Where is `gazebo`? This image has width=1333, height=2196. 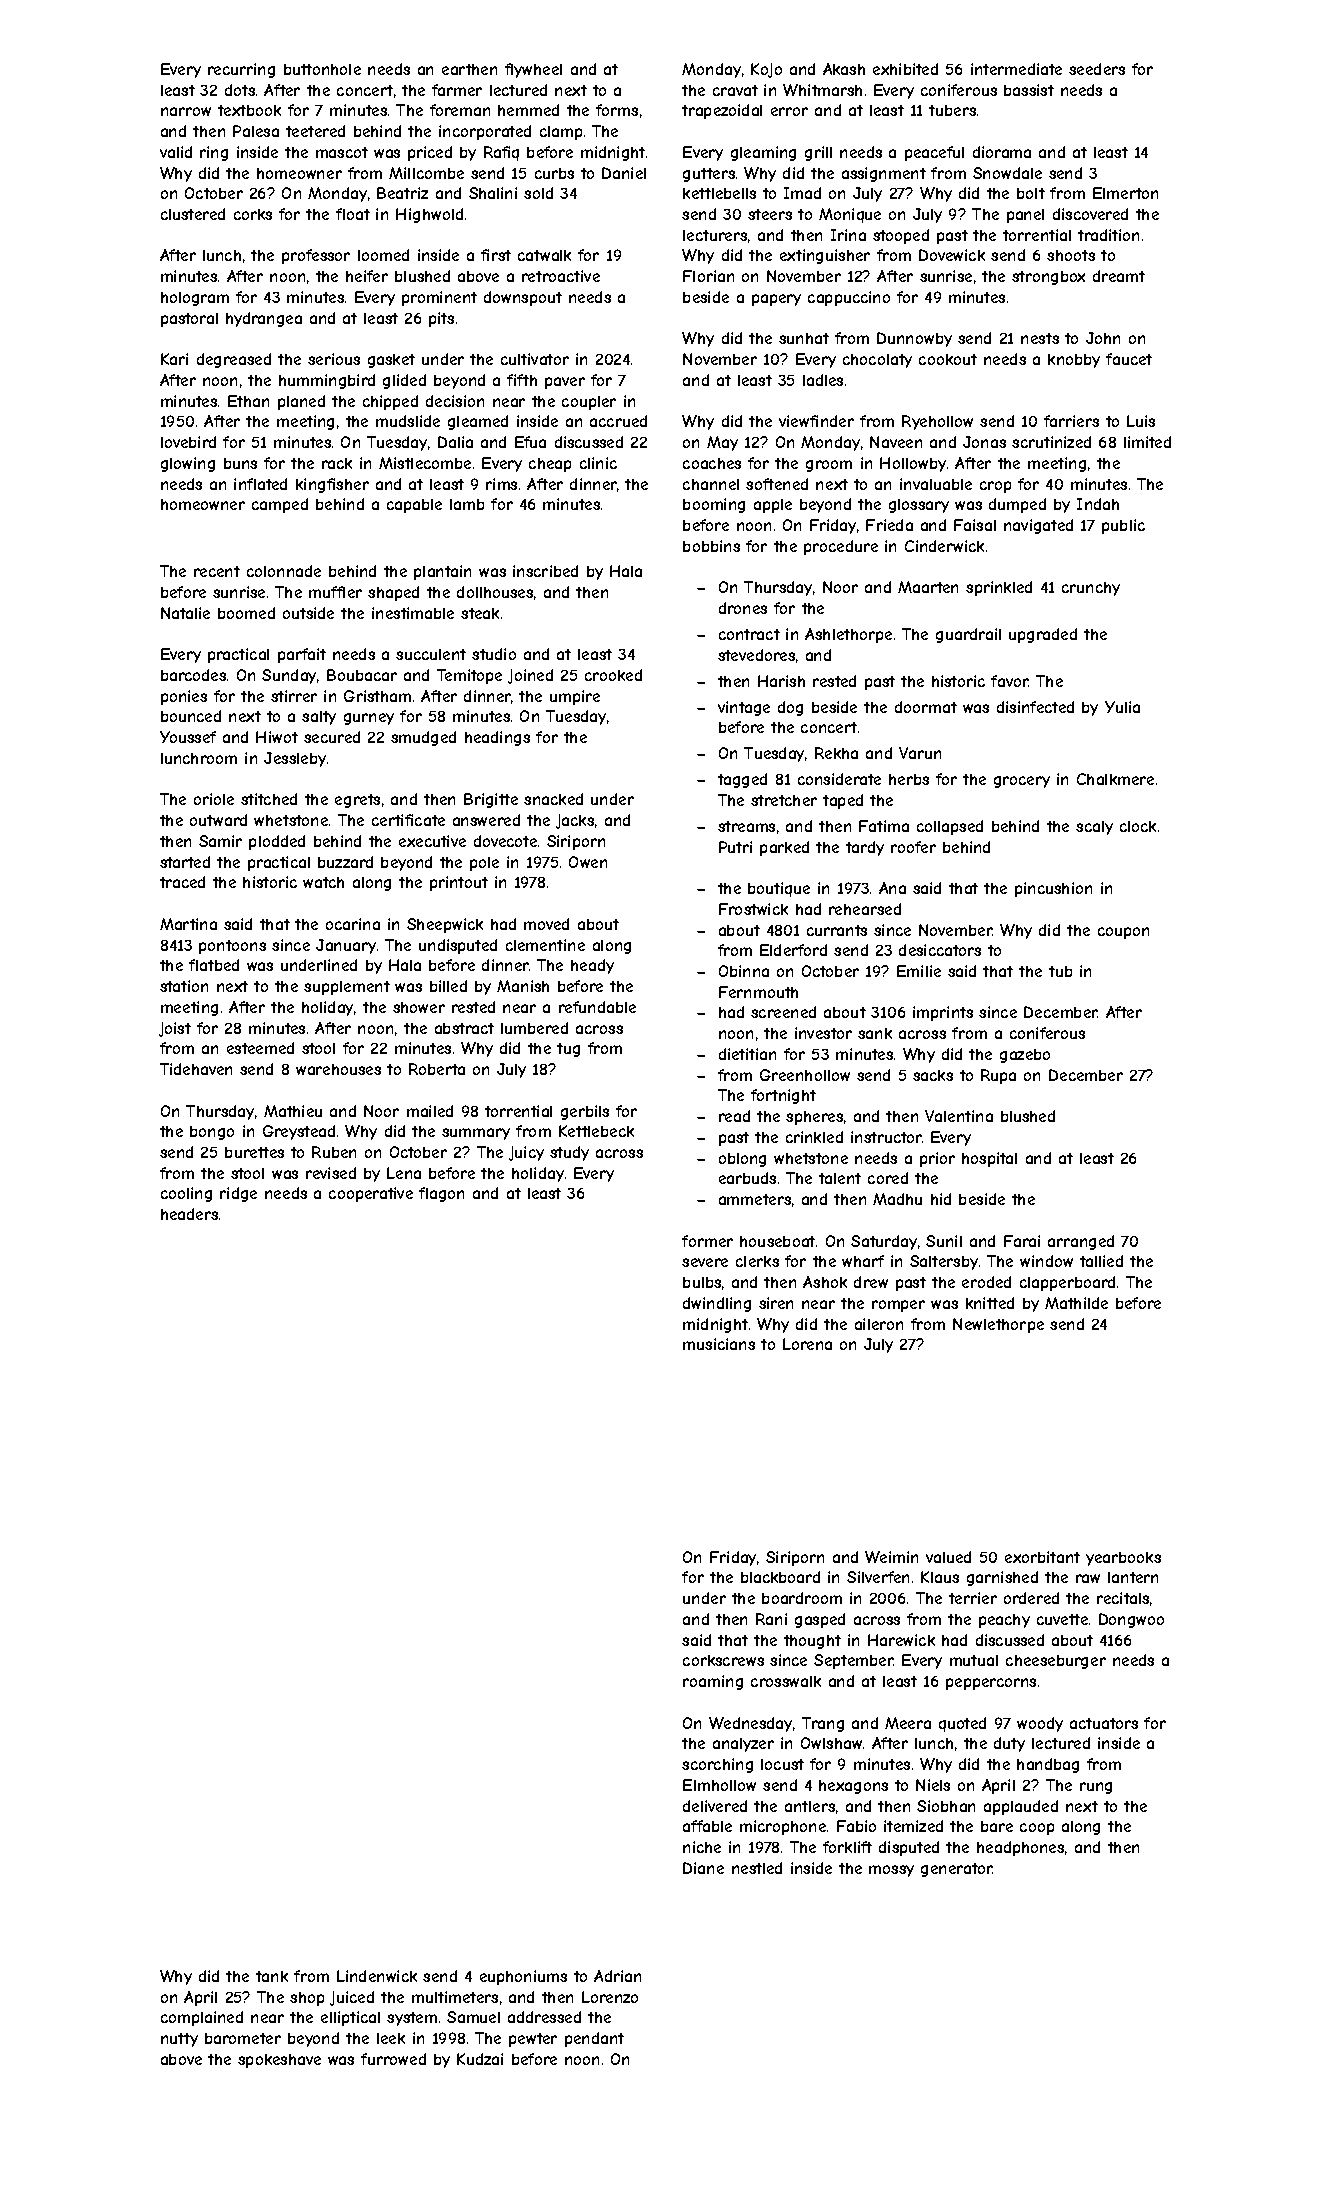
gazebo is located at coordinates (1025, 1056).
